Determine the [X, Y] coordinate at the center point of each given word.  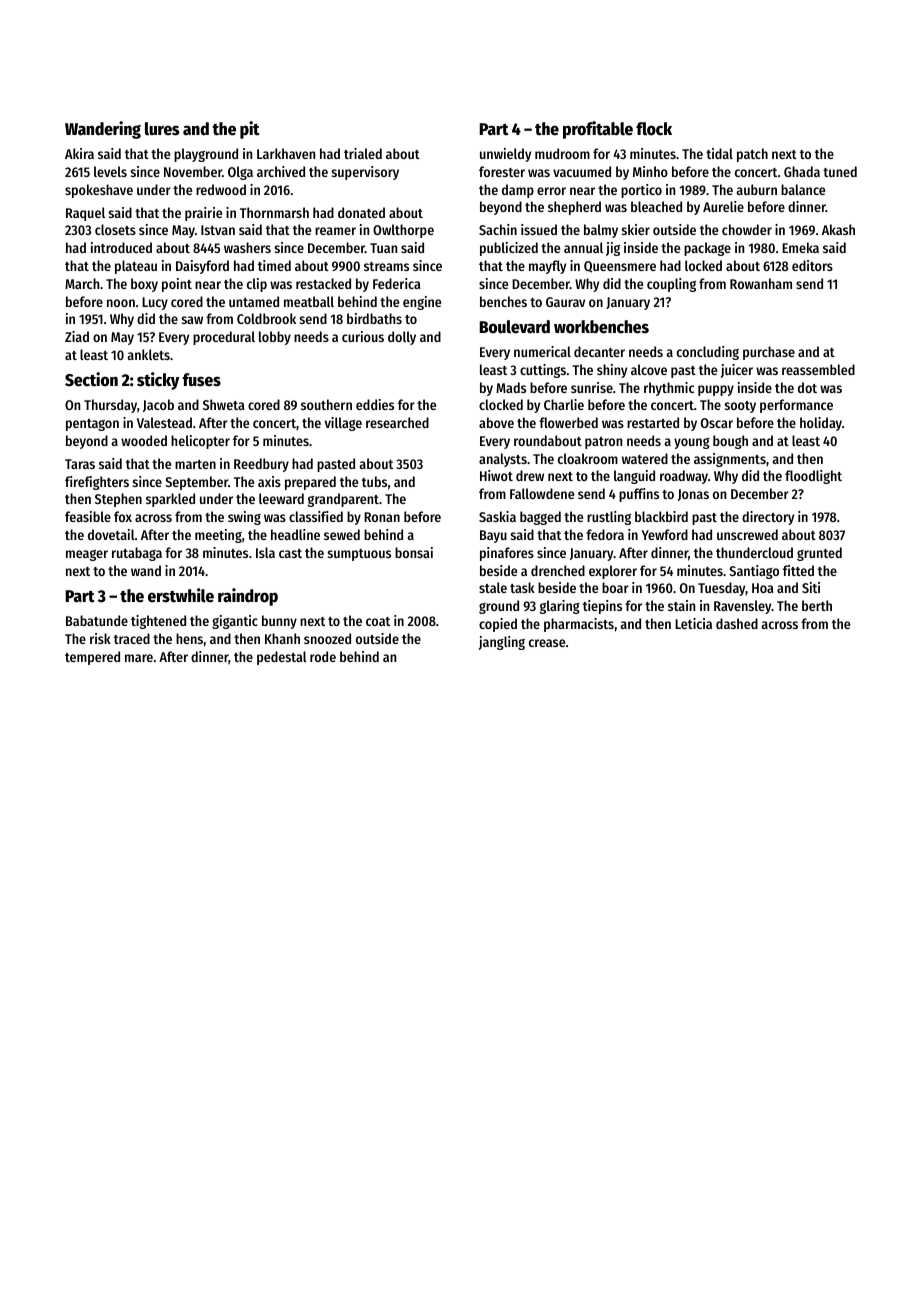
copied [498, 625]
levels [110, 171]
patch [752, 155]
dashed [737, 623]
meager [87, 555]
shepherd [574, 208]
